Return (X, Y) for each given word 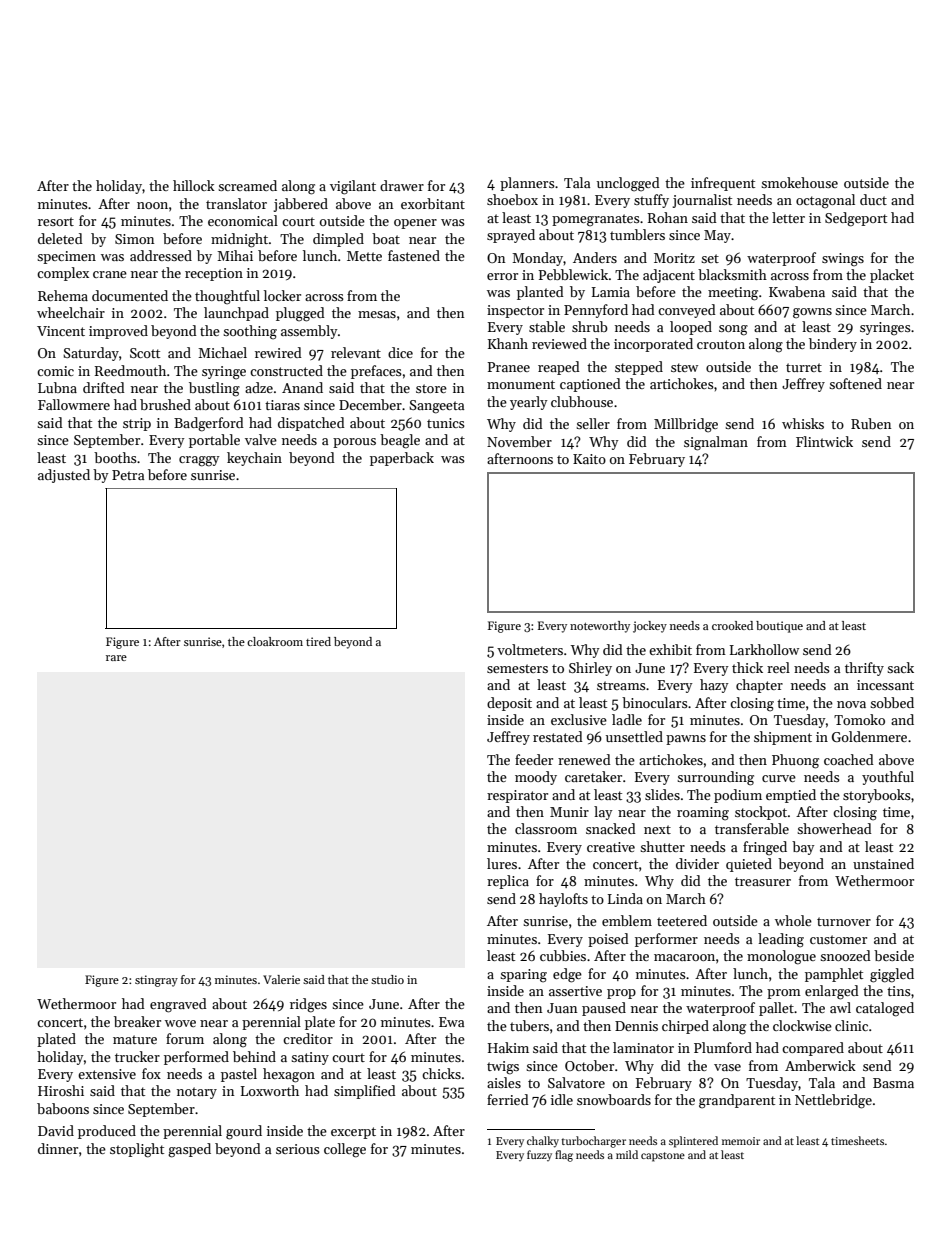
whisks (803, 423)
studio (387, 979)
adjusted (64, 476)
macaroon (684, 957)
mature (135, 1039)
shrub (590, 326)
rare (116, 658)
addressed (161, 255)
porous (354, 443)
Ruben (871, 423)
